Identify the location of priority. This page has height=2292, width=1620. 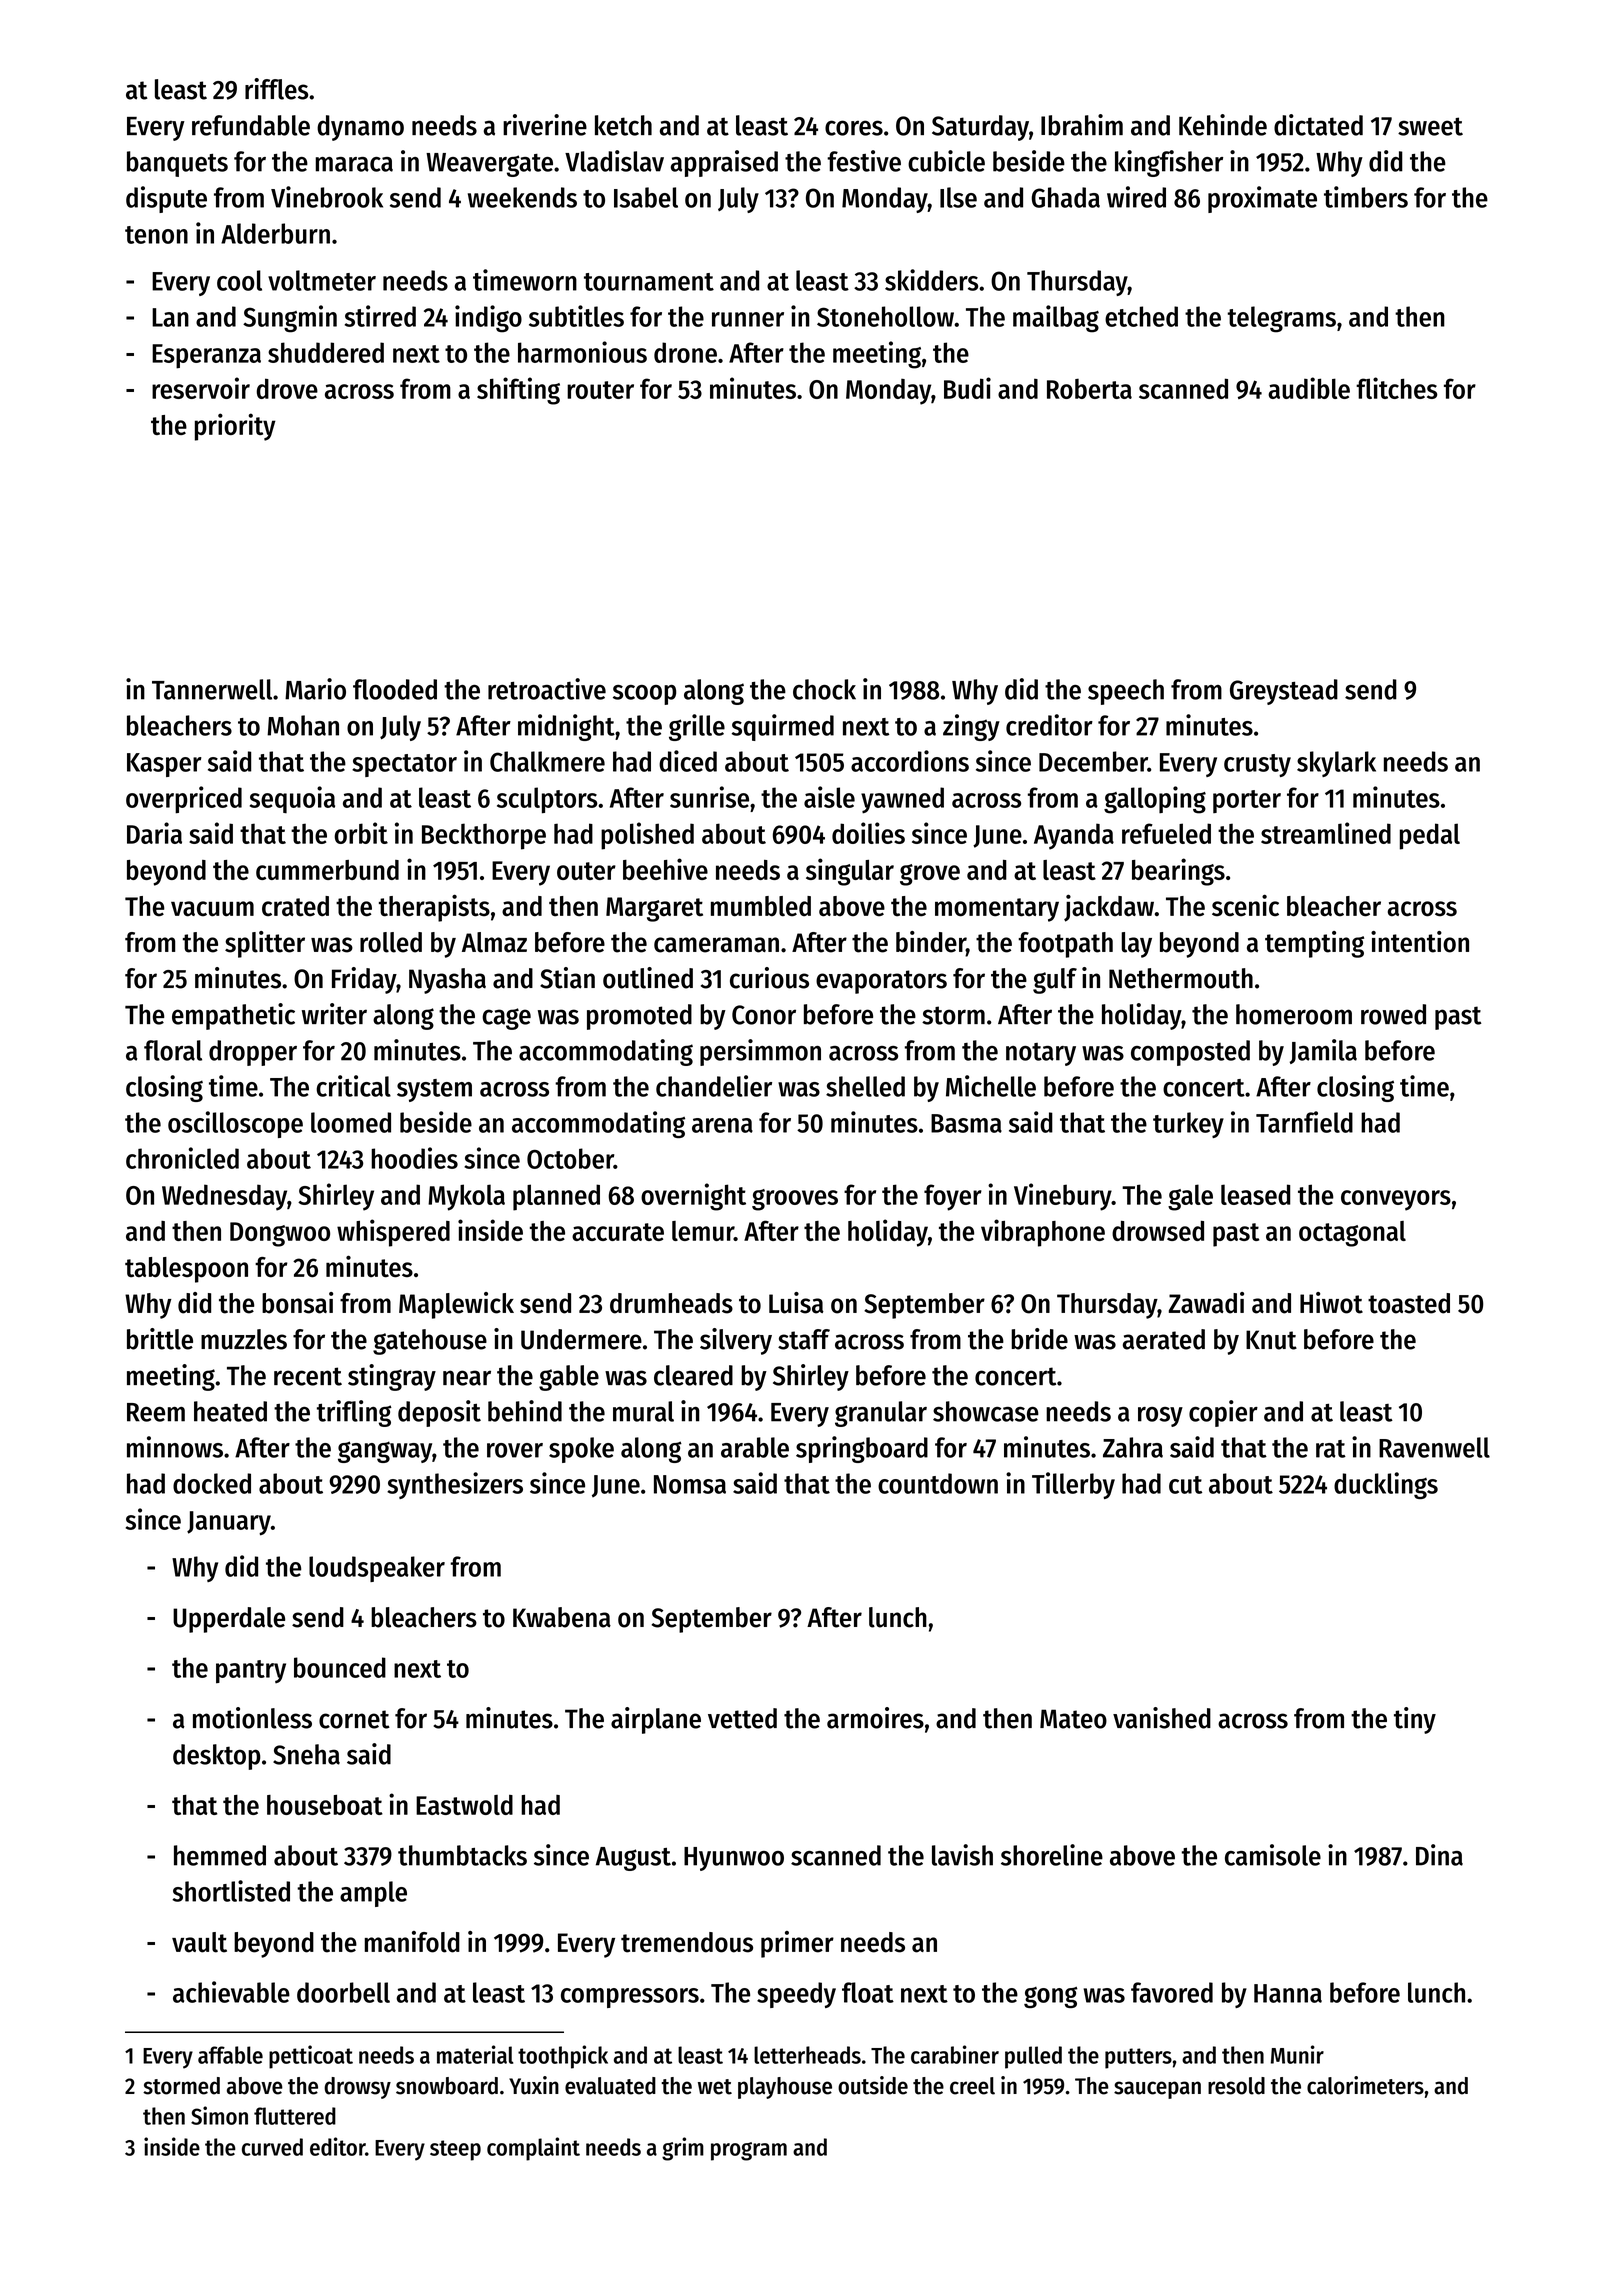
(235, 427).
